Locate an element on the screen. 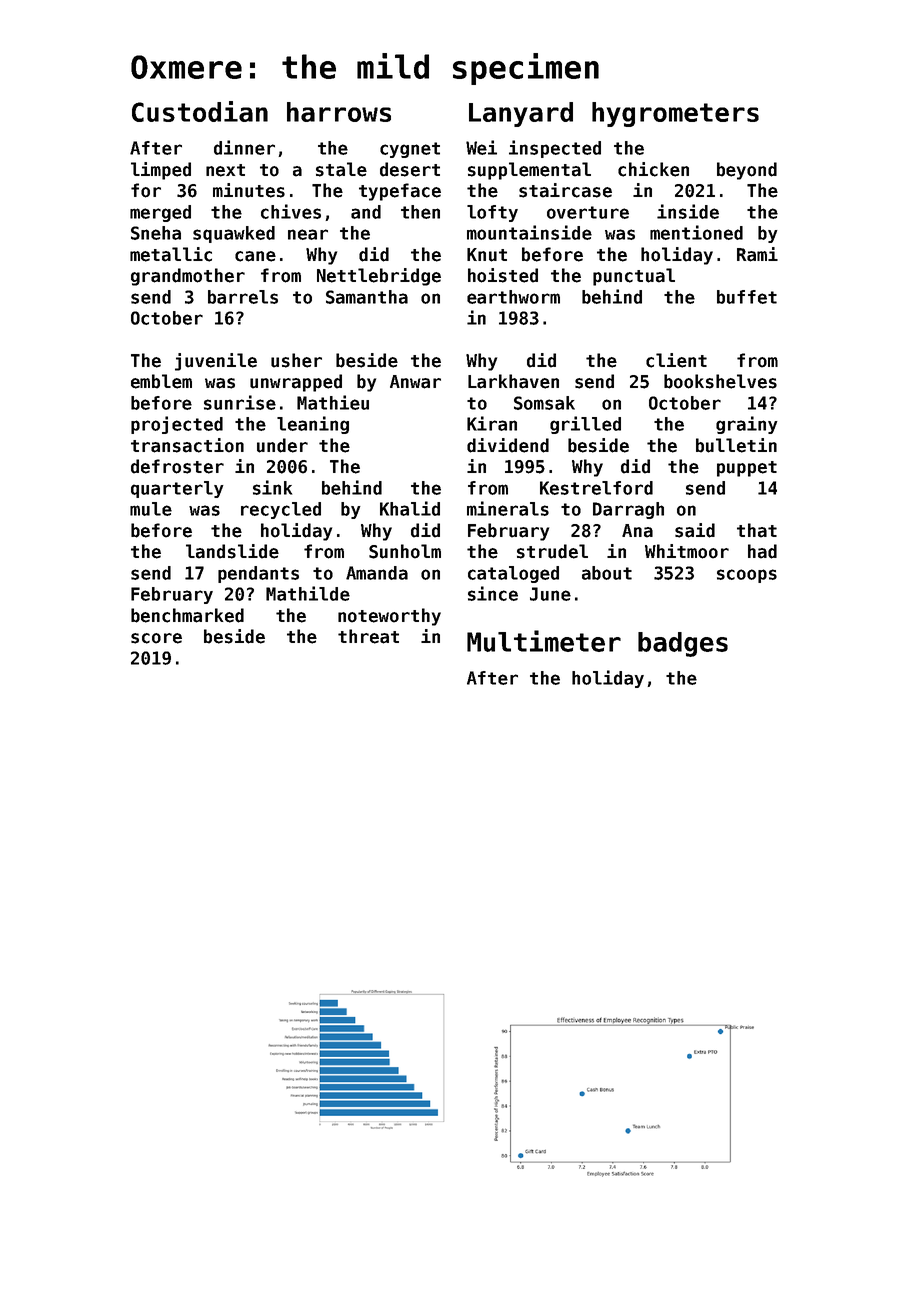  bulletin is located at coordinates (736, 445).
